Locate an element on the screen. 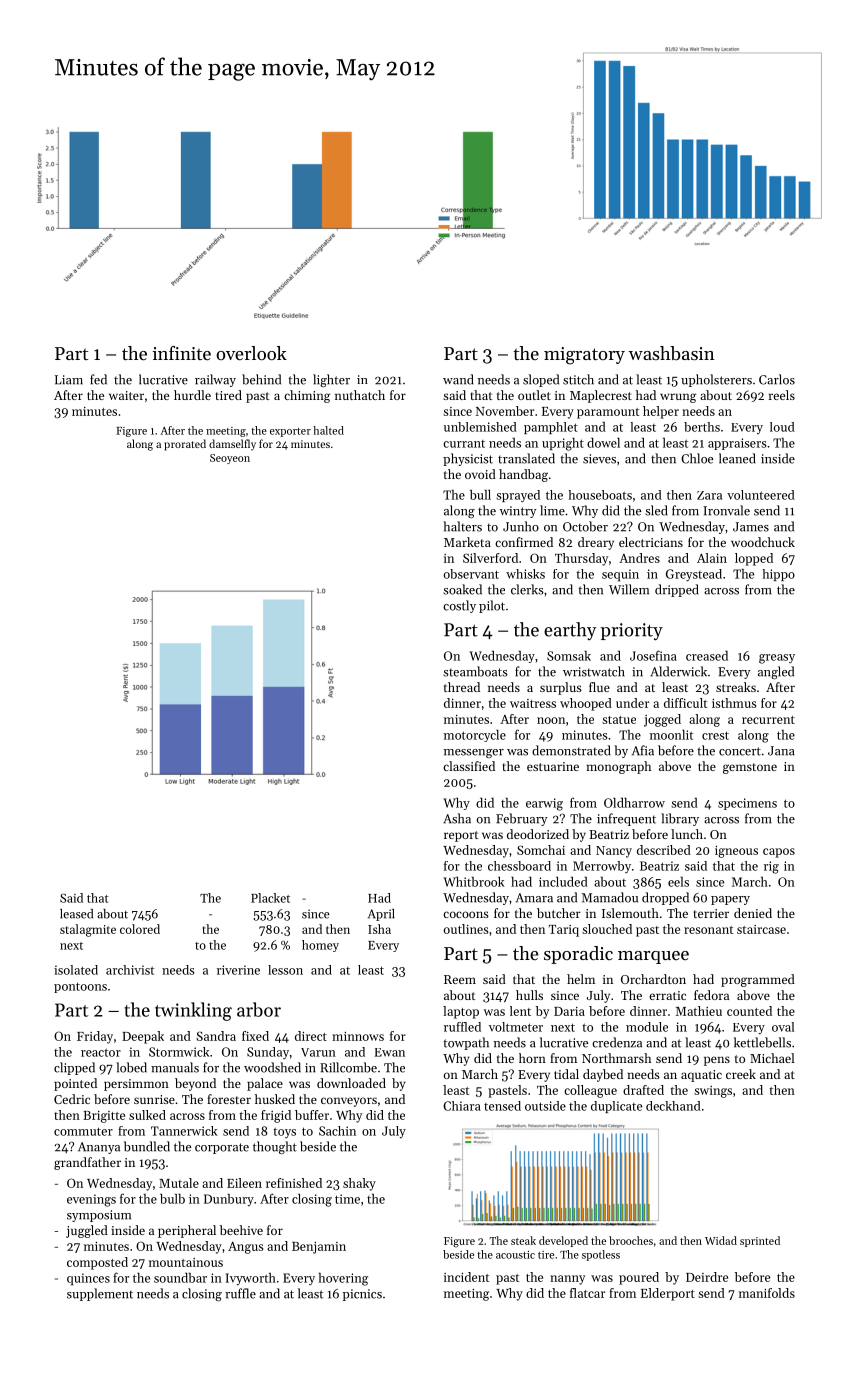 The width and height of the screenshot is (849, 1400). infinite is located at coordinates (182, 353).
